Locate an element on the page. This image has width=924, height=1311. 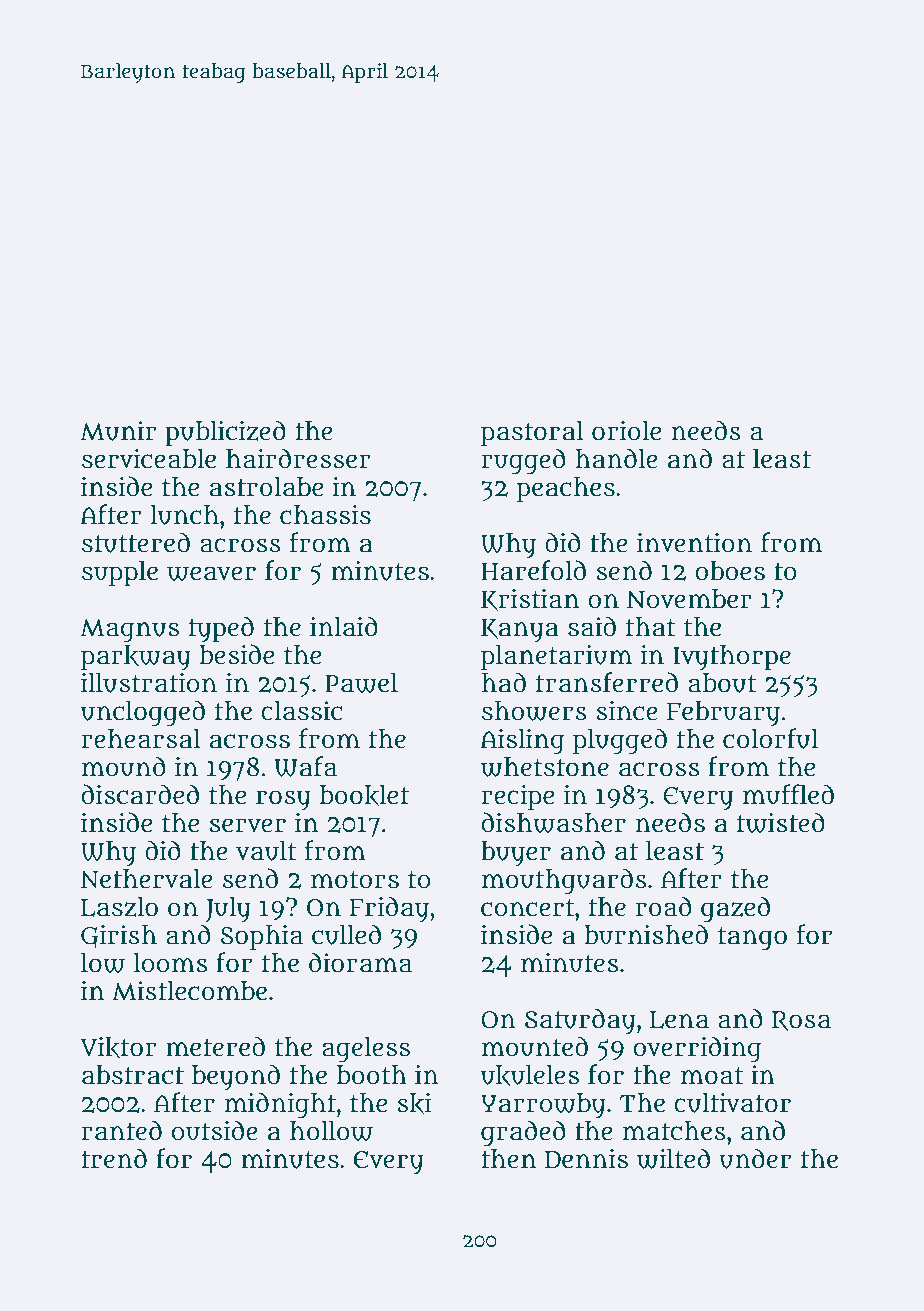
muffled is located at coordinates (788, 794).
